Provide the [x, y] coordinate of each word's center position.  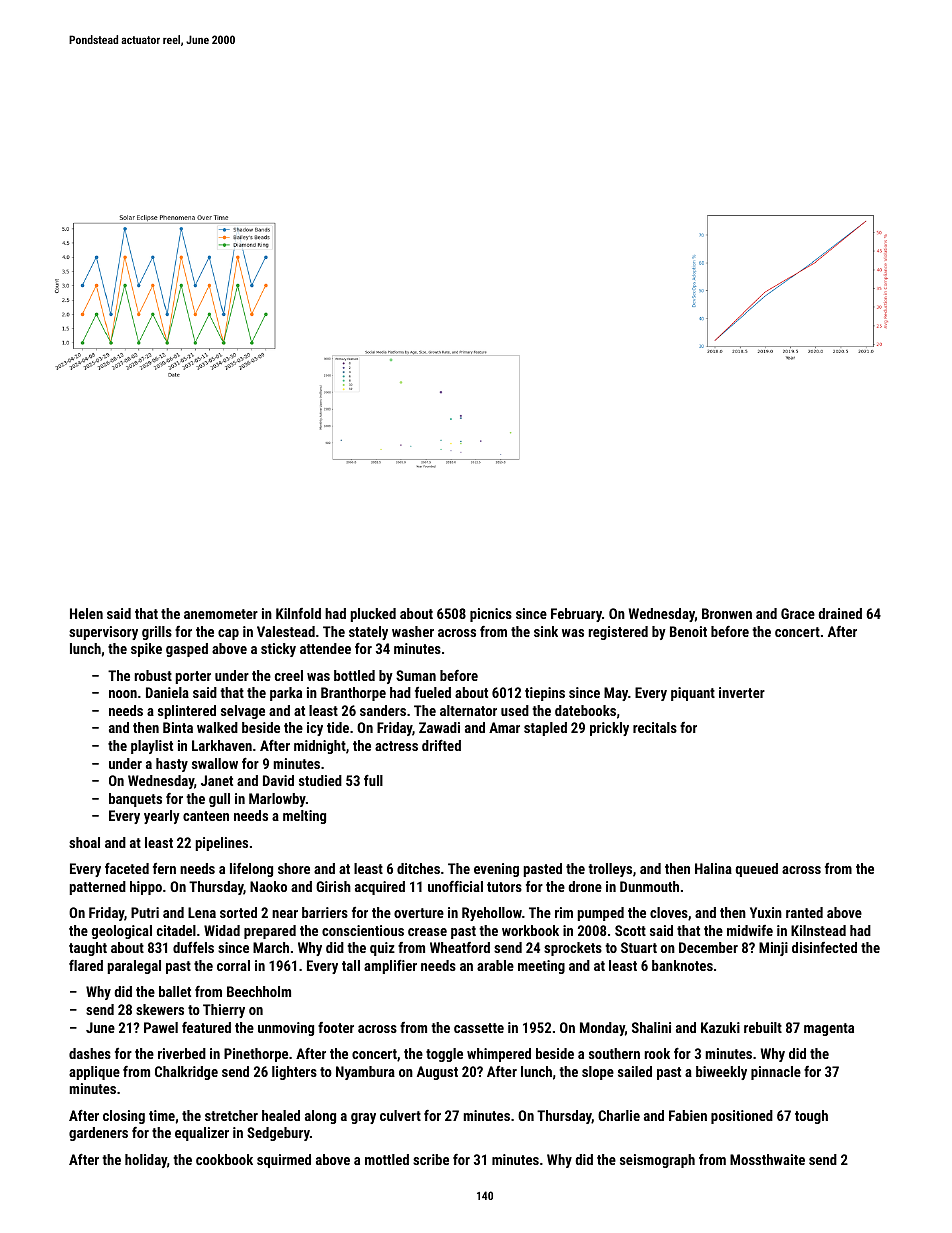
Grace [798, 613]
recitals [655, 727]
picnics [491, 615]
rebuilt [763, 1027]
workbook [530, 930]
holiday [146, 1161]
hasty [172, 765]
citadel [176, 930]
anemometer [221, 614]
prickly [609, 729]
